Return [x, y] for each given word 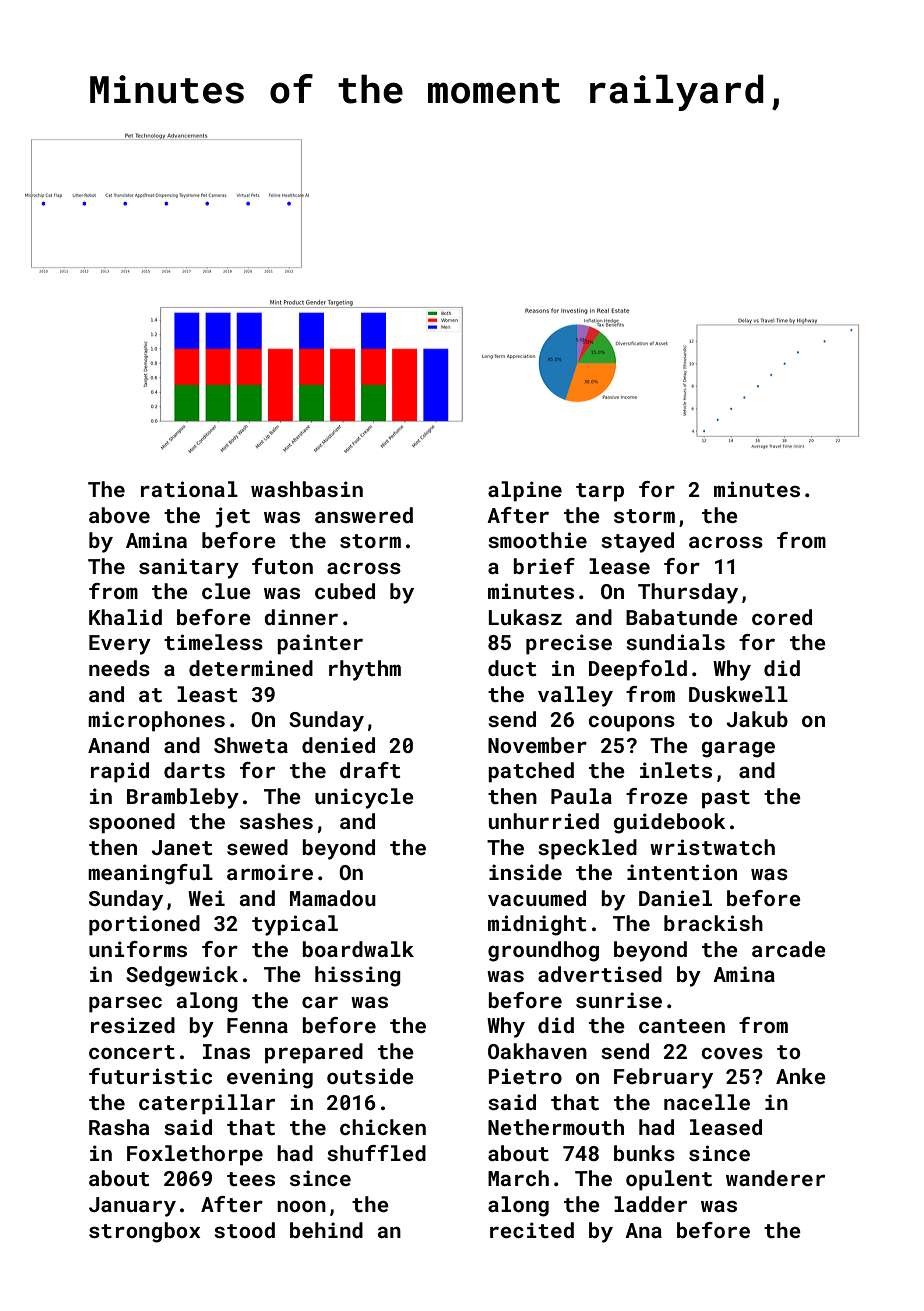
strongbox [144, 1232]
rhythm [365, 670]
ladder [650, 1204]
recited [532, 1230]
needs [119, 668]
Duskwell [738, 694]
